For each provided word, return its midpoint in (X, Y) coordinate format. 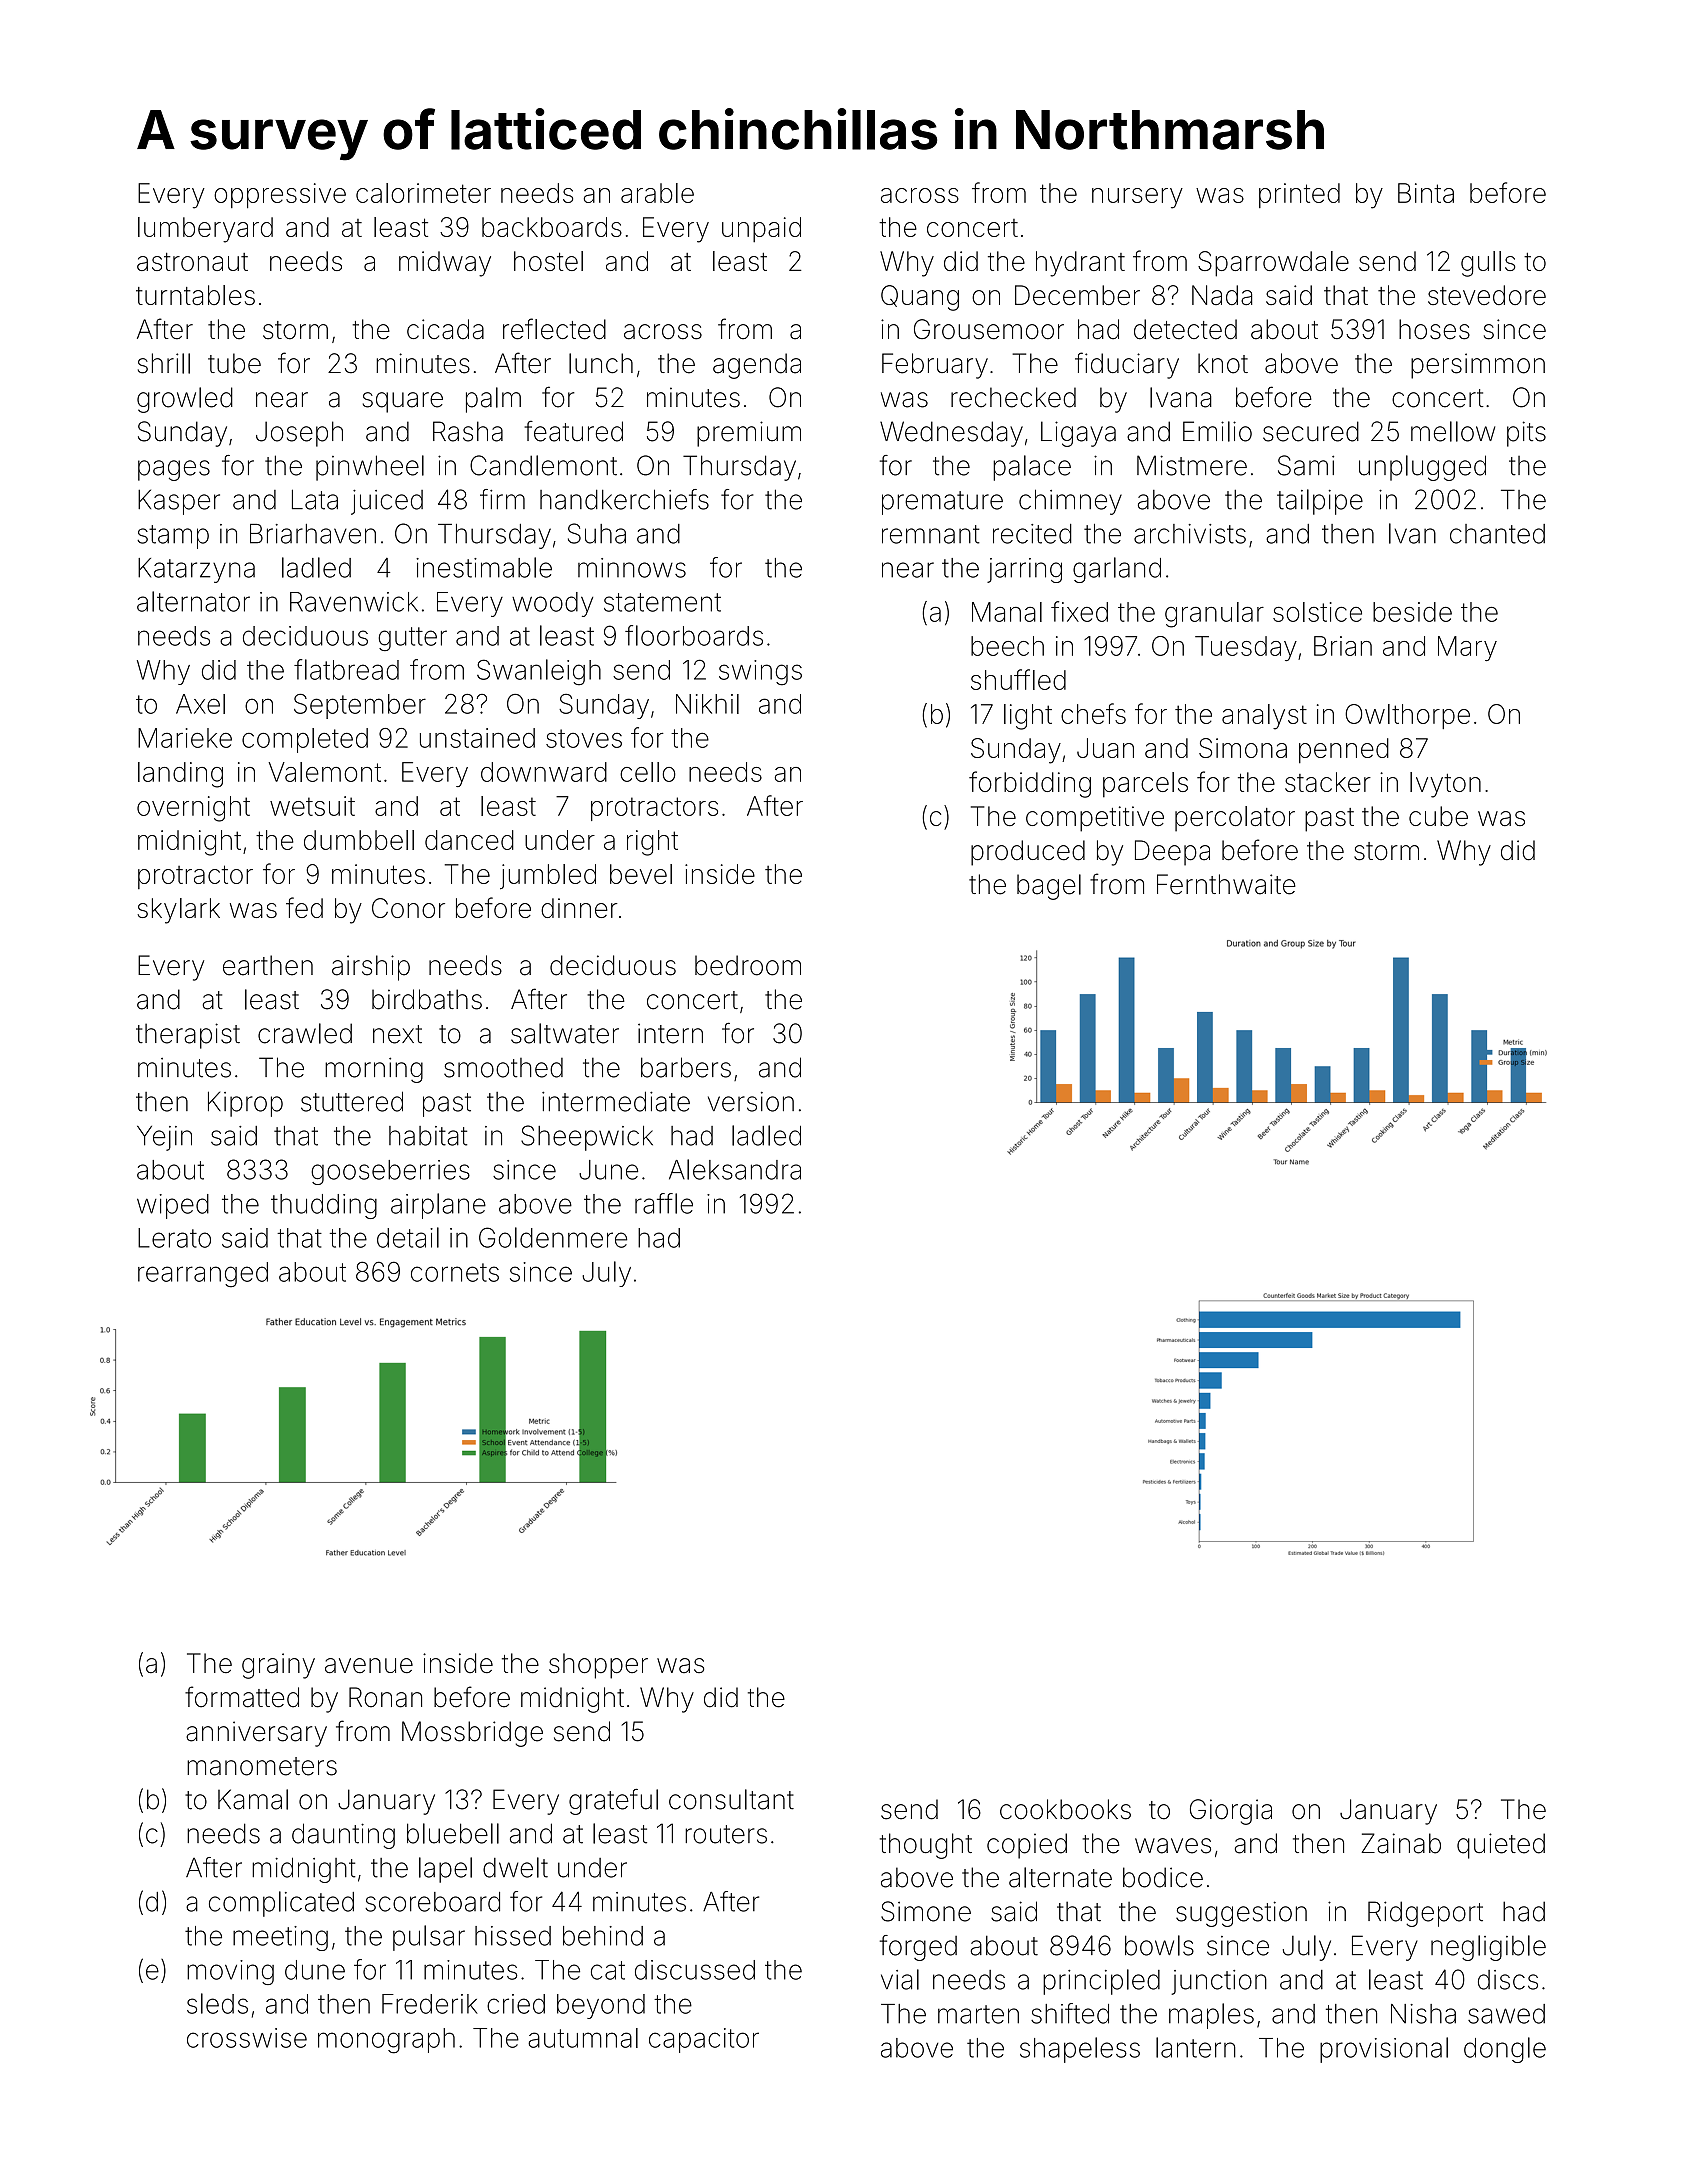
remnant (930, 534)
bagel (1049, 887)
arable (657, 193)
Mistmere (1192, 465)
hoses (1434, 329)
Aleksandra (735, 1169)
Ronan (385, 1697)
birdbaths (427, 999)
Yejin (164, 1138)
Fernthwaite (1226, 884)
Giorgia (1231, 1812)
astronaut (192, 262)
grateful (613, 1802)
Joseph (299, 434)
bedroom (748, 965)
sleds (217, 2003)
